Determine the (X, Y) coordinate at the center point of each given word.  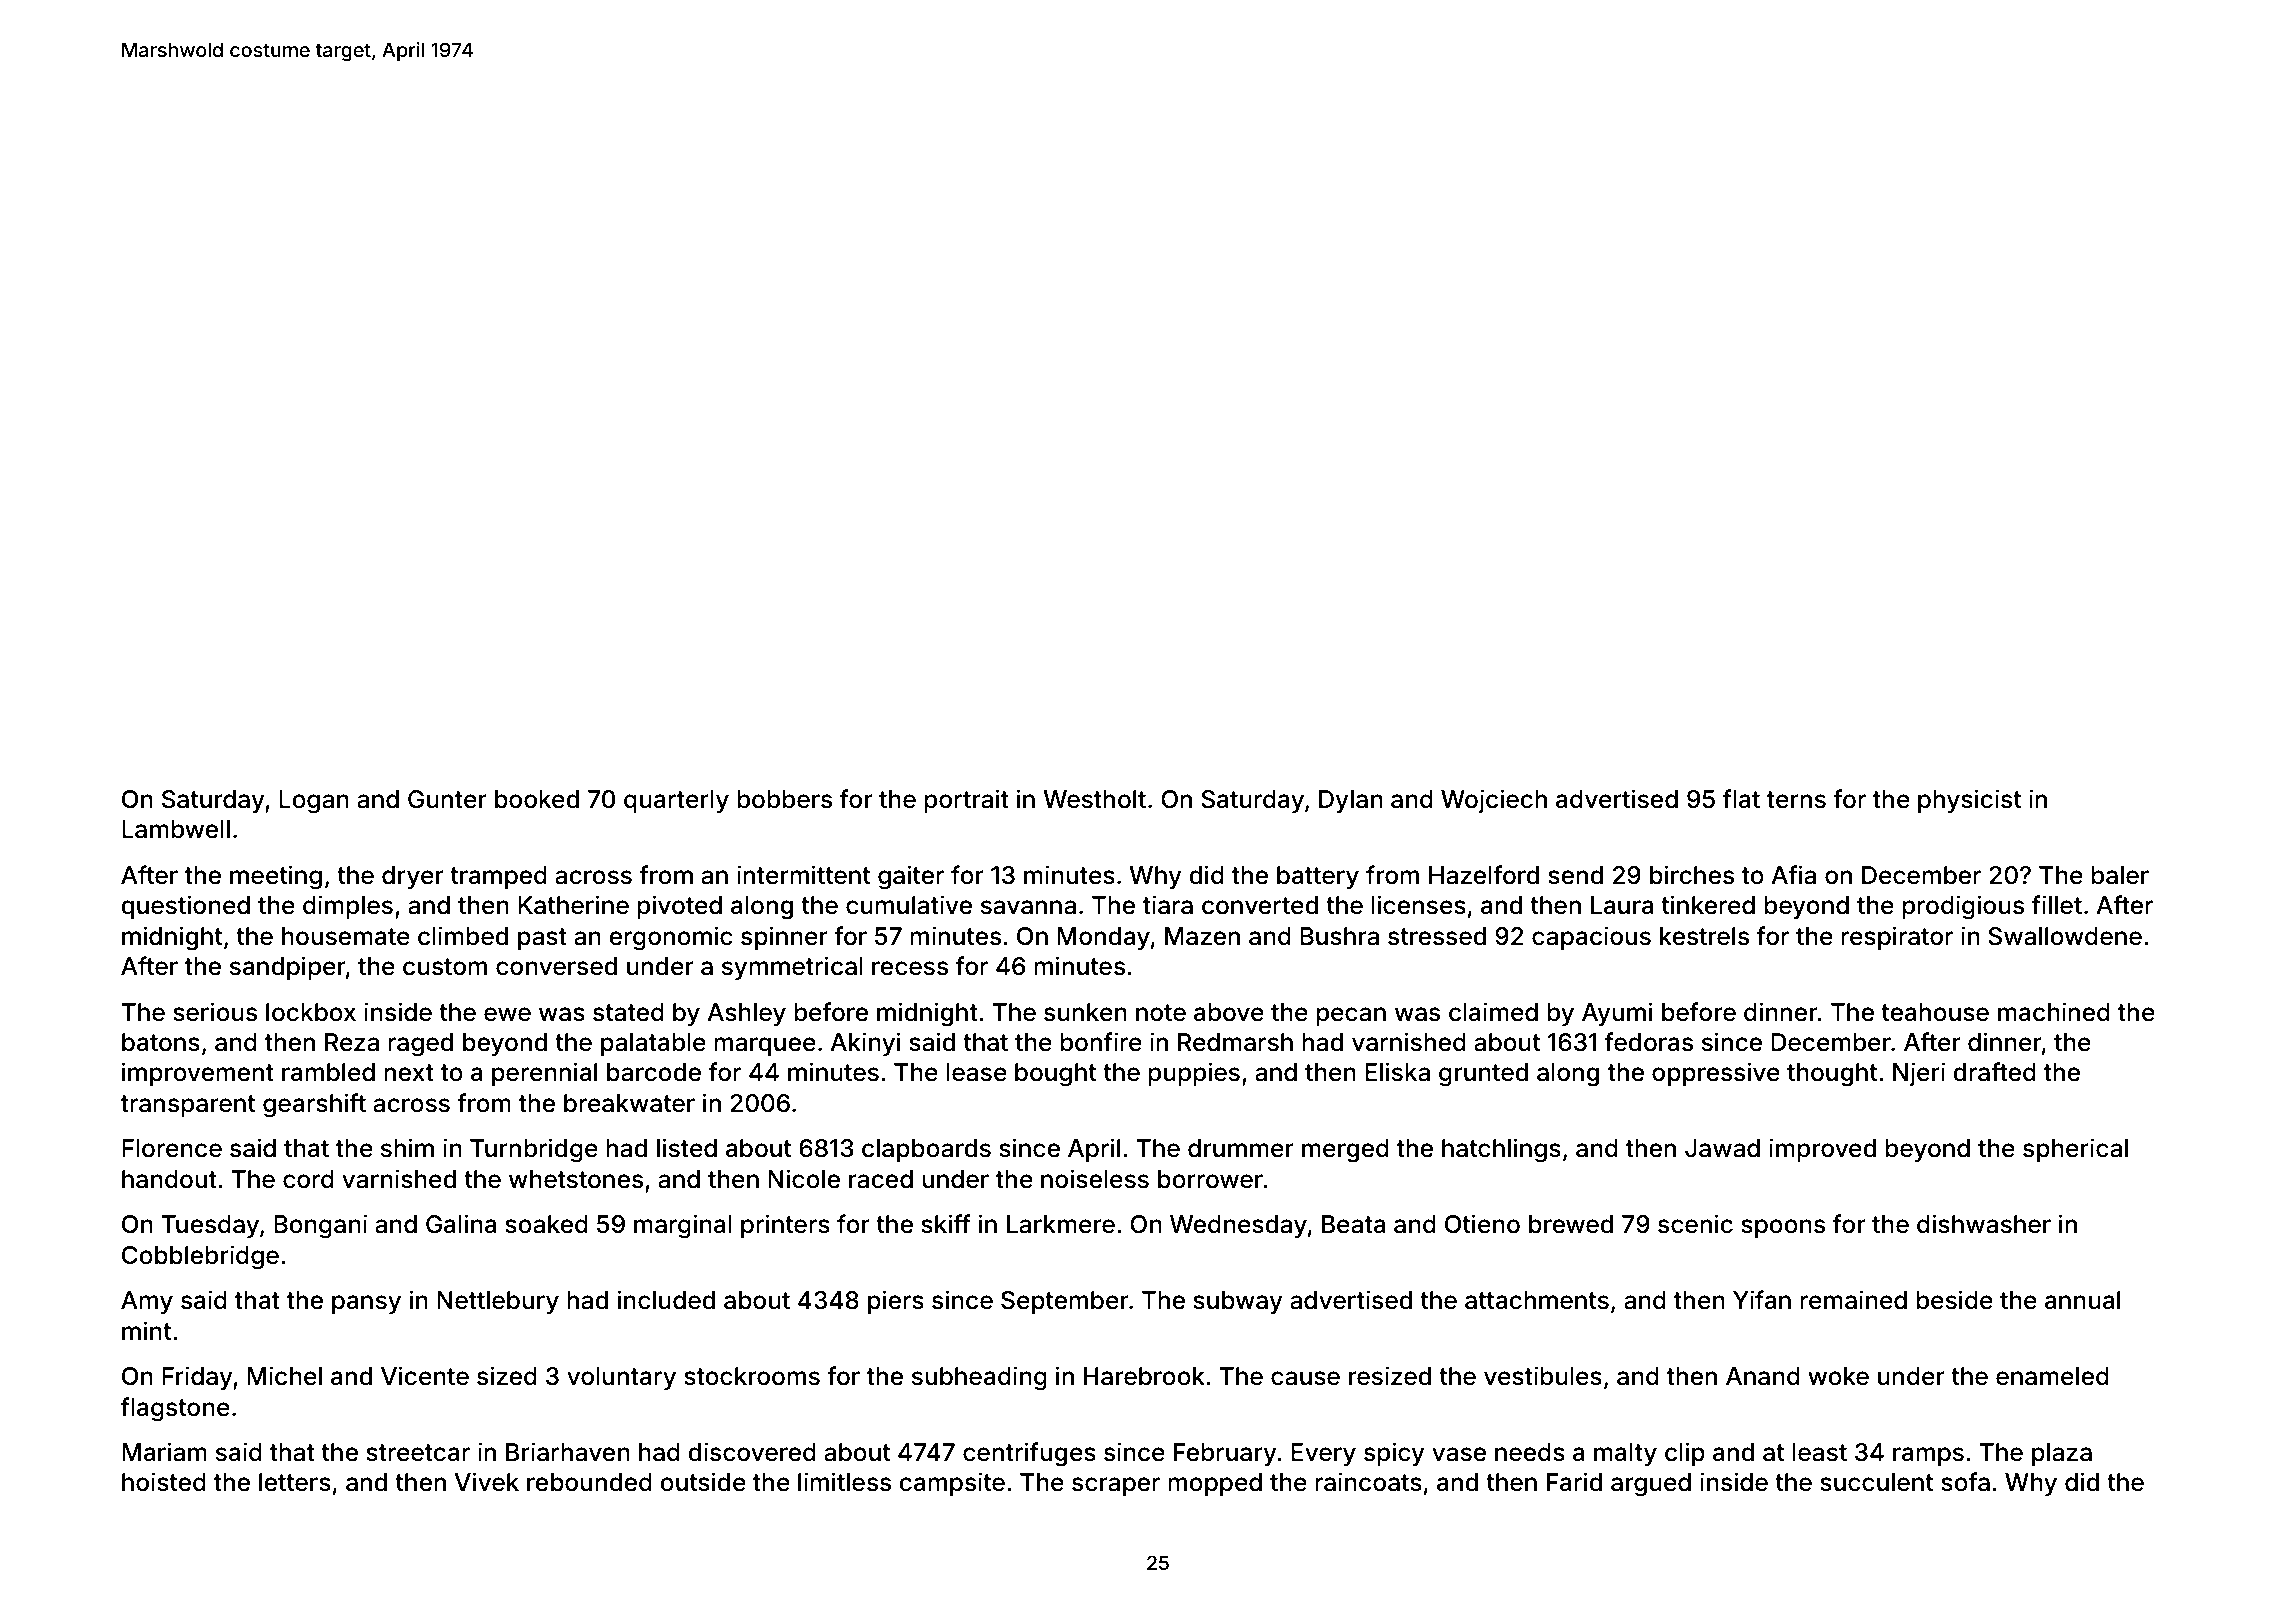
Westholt (1094, 799)
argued (1651, 1485)
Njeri (1919, 1074)
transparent (188, 1106)
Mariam (164, 1452)
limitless (844, 1482)
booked (537, 799)
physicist (1969, 801)
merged (1345, 1151)
